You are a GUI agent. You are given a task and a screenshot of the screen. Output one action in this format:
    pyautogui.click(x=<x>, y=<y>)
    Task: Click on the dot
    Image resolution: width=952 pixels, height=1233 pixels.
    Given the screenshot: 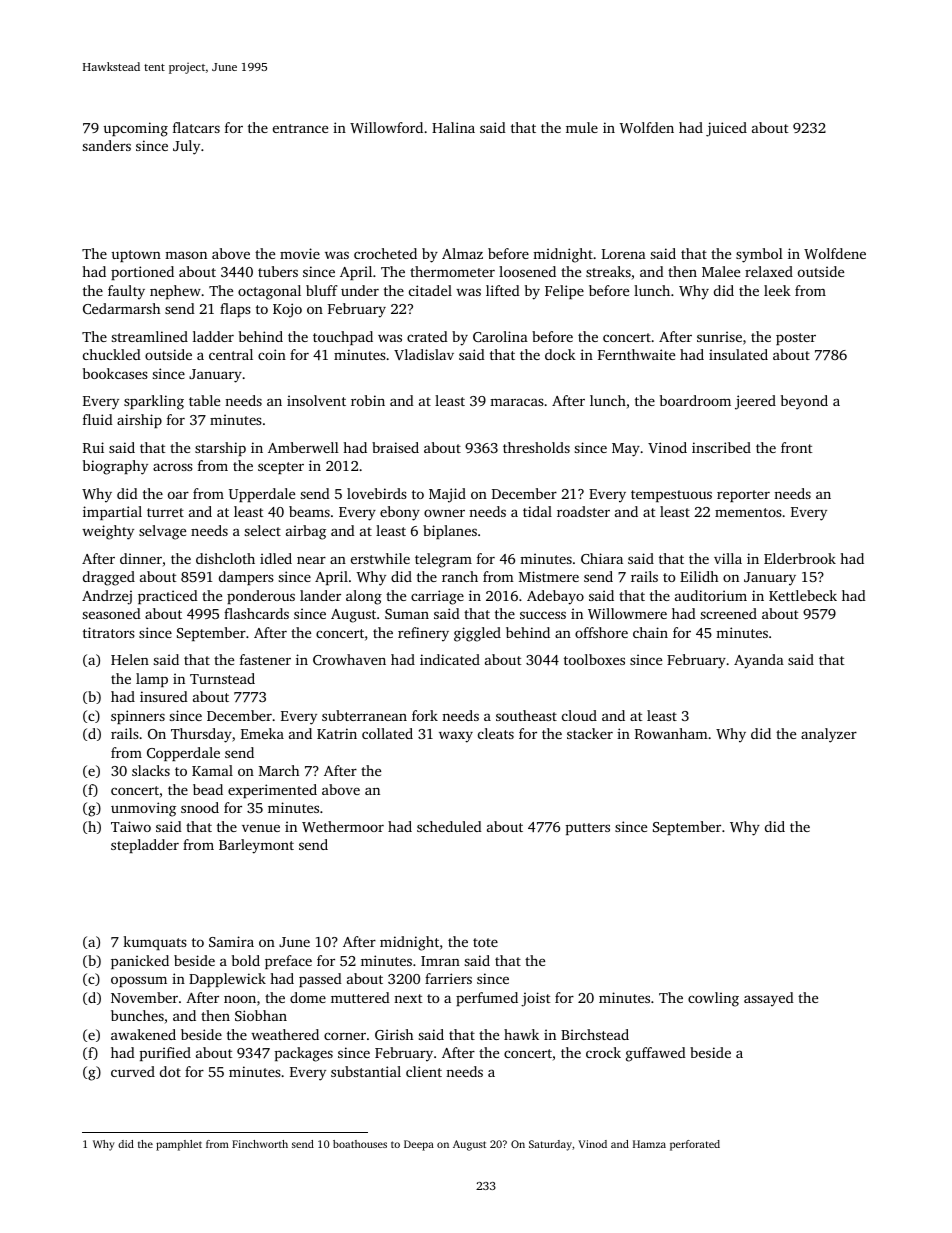 What is the action you would take?
    pyautogui.click(x=170, y=1071)
